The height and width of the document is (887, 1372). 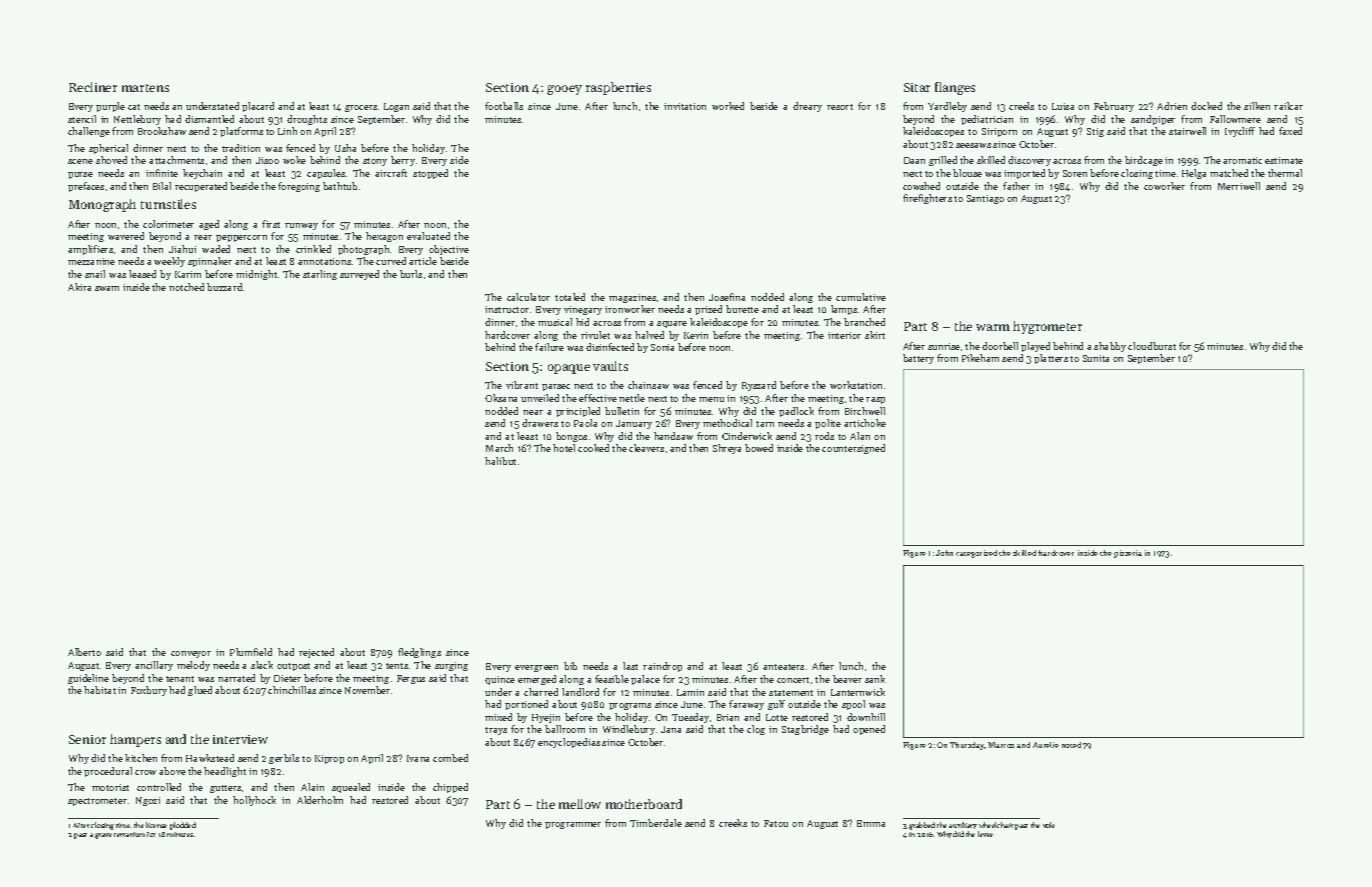 I want to click on cloudburst, so click(x=1152, y=346).
